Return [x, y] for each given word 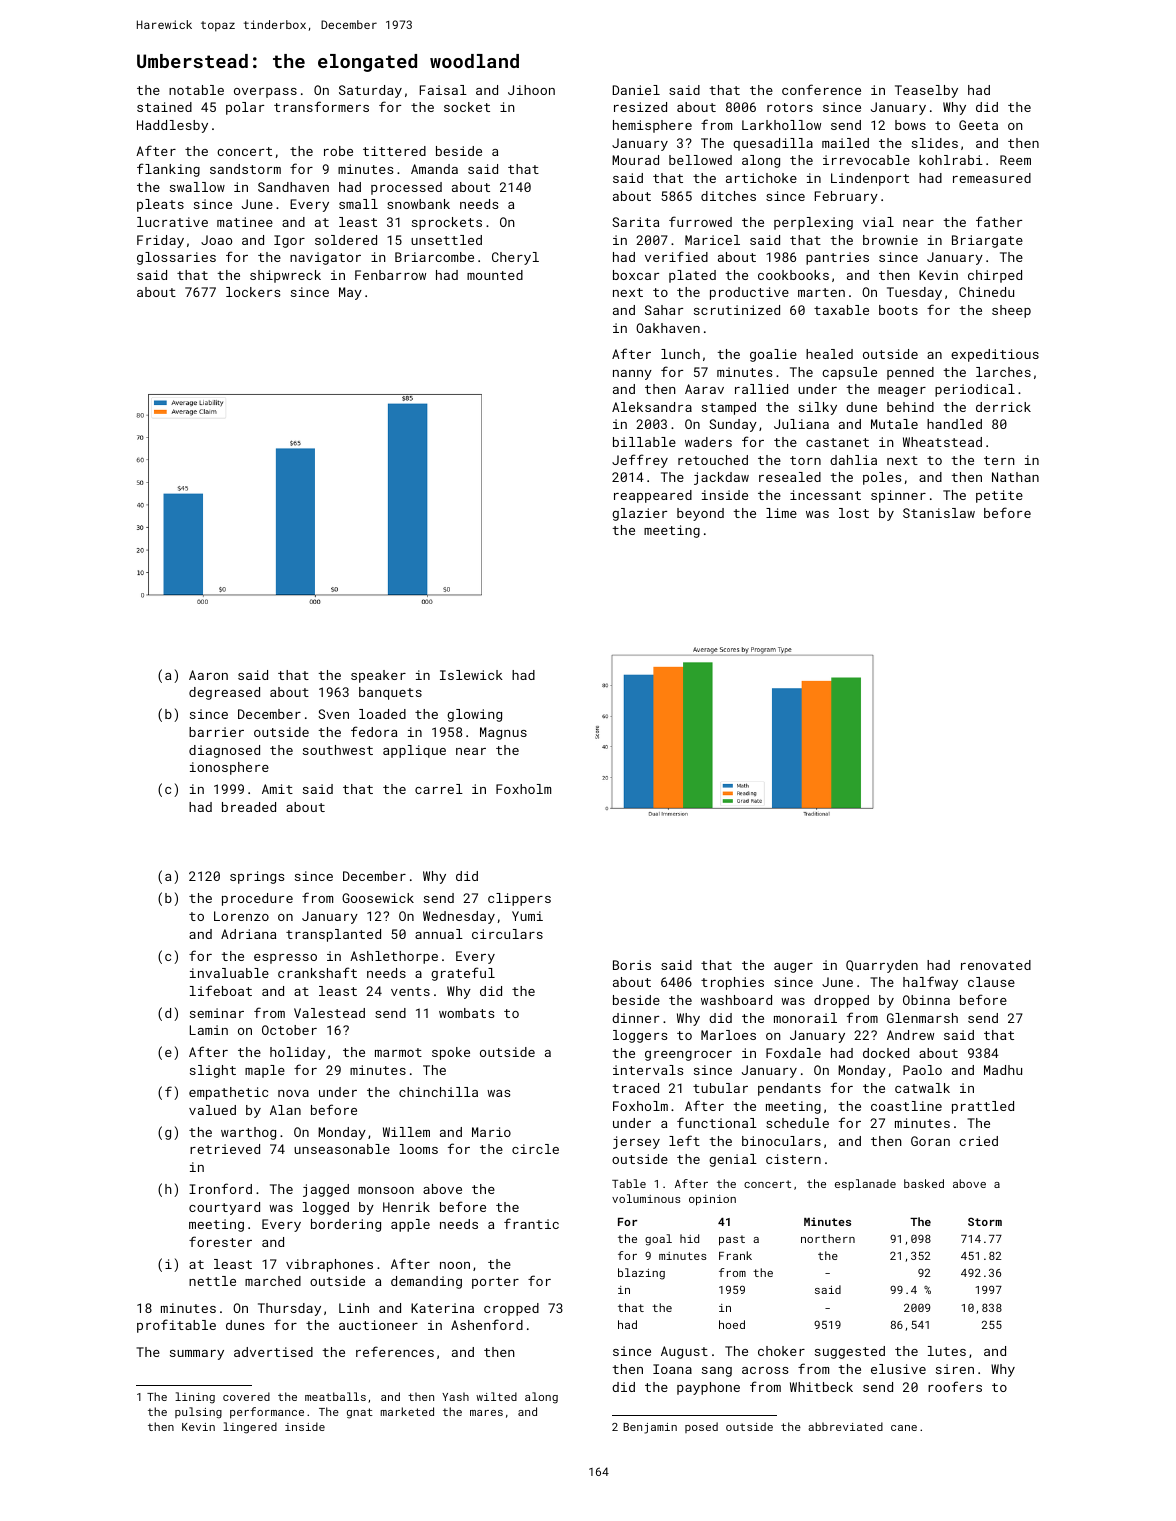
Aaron [208, 675]
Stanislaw [939, 513]
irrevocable [866, 160]
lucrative [172, 222]
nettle [212, 1281]
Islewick [471, 675]
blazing [641, 1274]
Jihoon [531, 90]
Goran [930, 1141]
